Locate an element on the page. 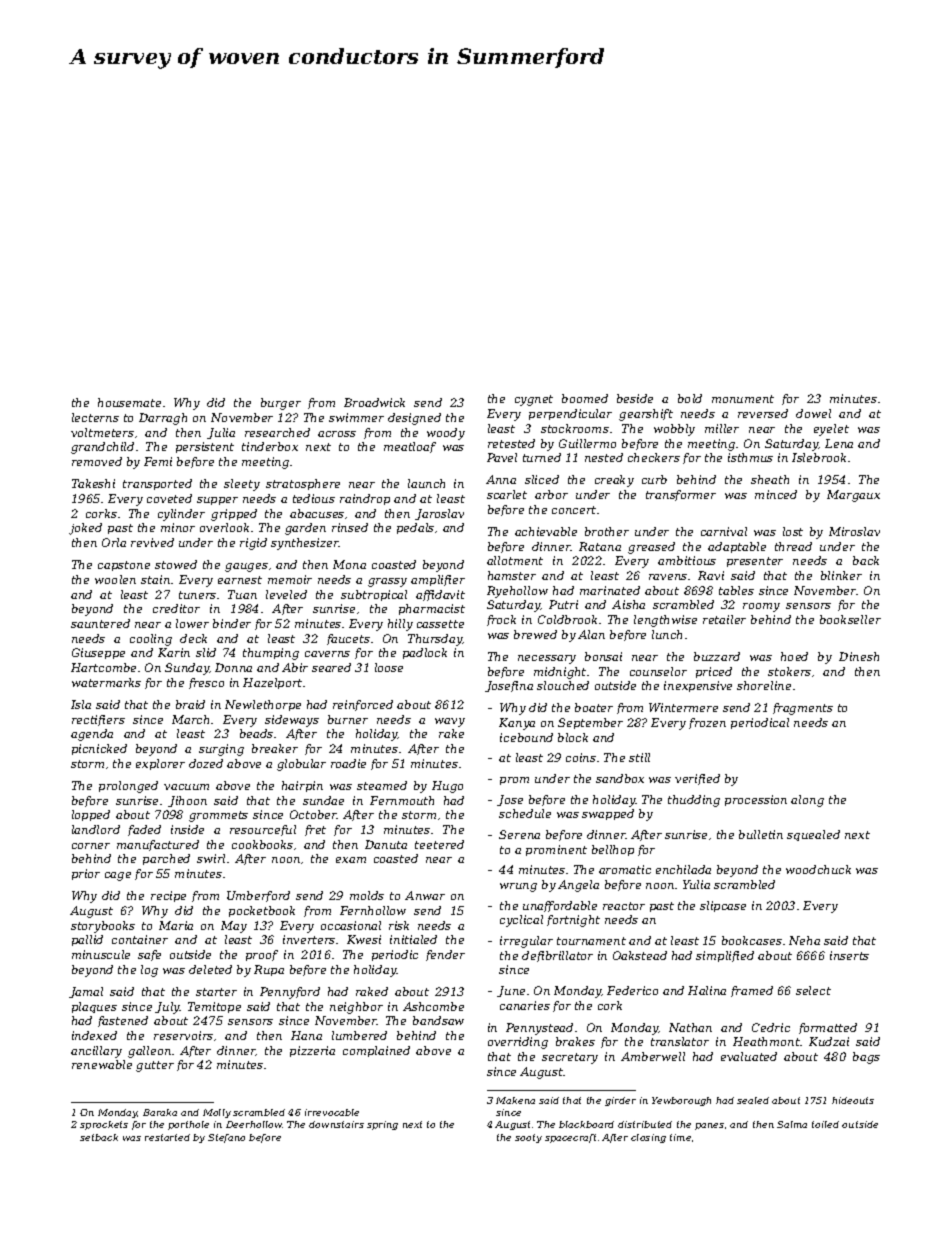 The height and width of the document is (1233, 952). cygnet is located at coordinates (534, 400).
